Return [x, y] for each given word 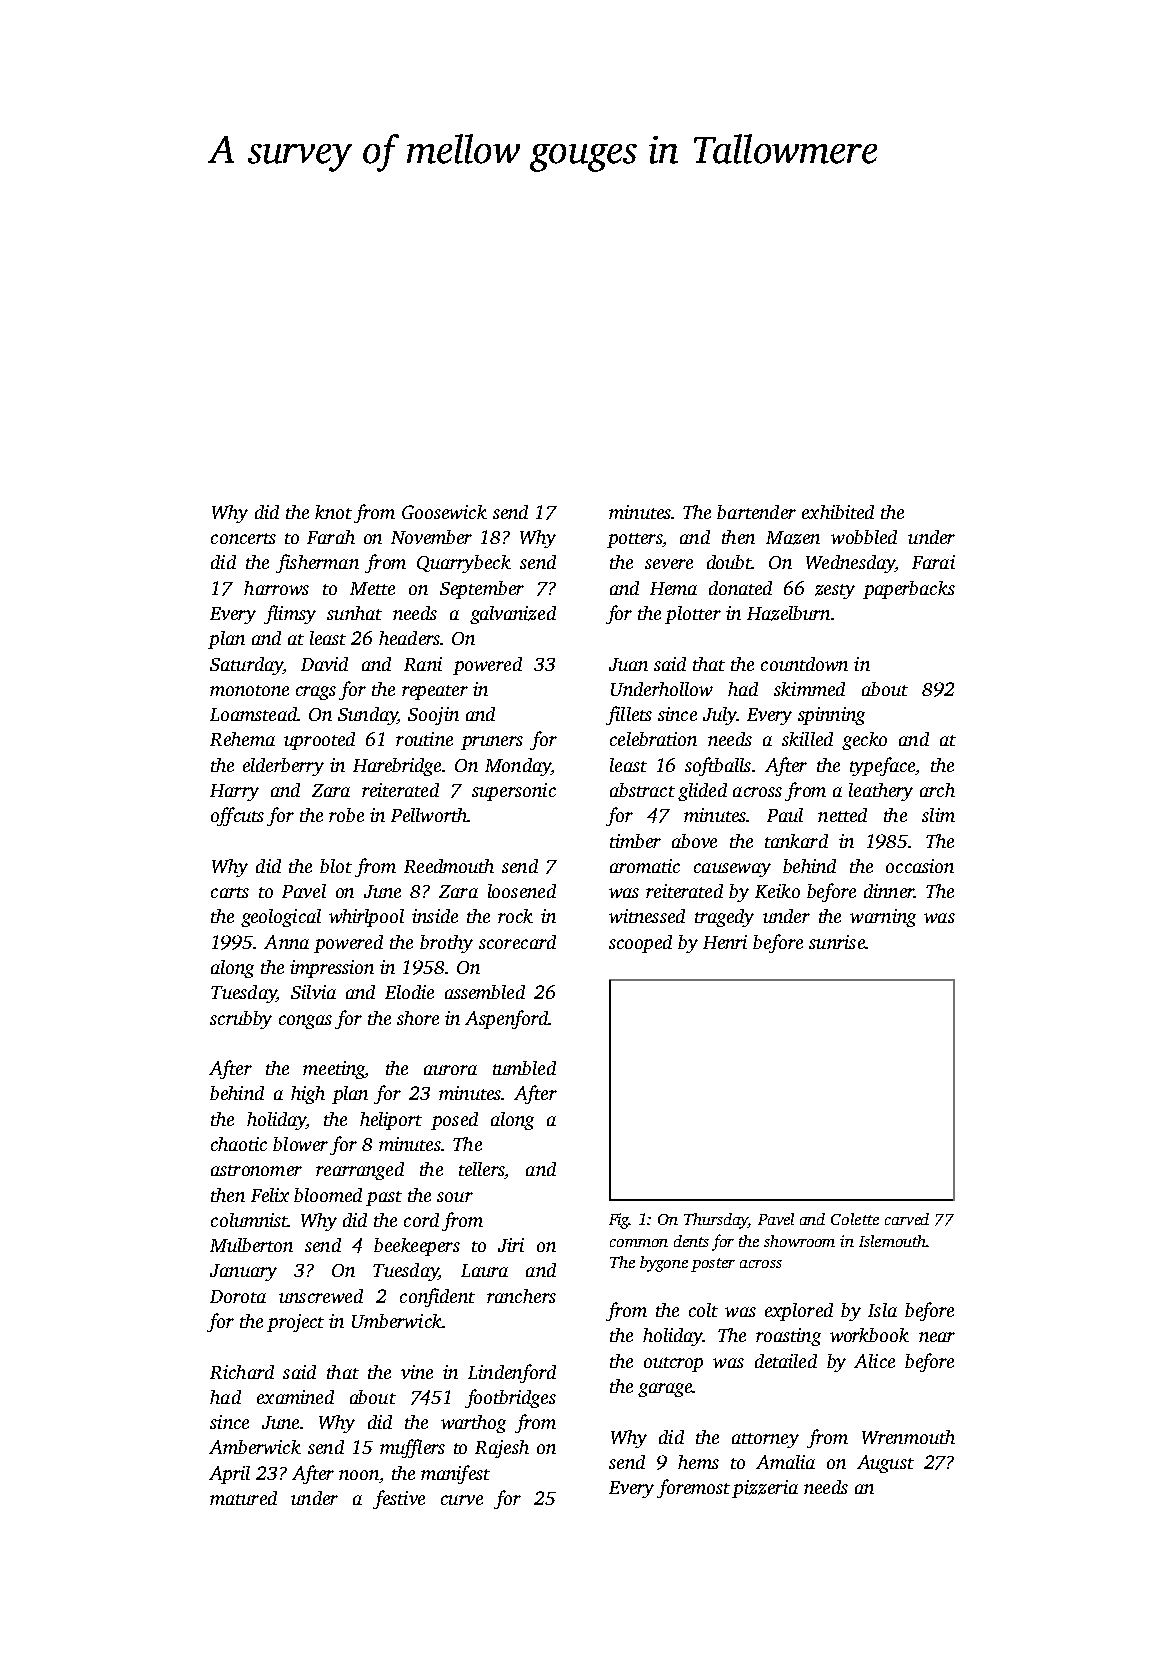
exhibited [838, 512]
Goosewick [444, 512]
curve [462, 1500]
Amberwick [255, 1447]
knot [333, 512]
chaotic [239, 1144]
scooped [640, 944]
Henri [725, 942]
